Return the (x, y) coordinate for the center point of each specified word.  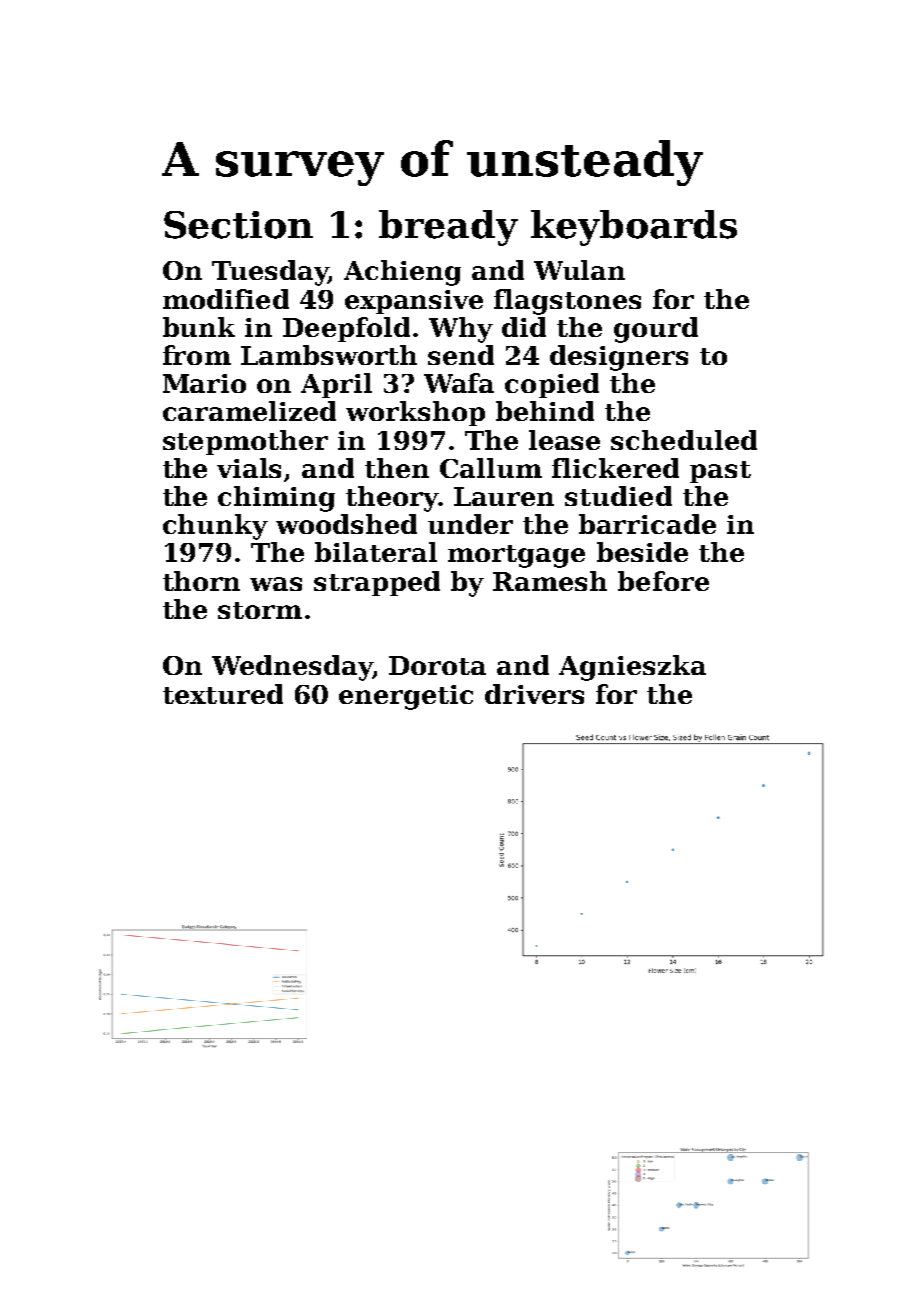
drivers (534, 694)
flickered (615, 468)
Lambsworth (329, 355)
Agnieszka (632, 668)
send (461, 355)
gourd (656, 330)
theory (392, 499)
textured (223, 694)
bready (448, 228)
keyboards (634, 228)
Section (238, 225)
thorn (201, 581)
